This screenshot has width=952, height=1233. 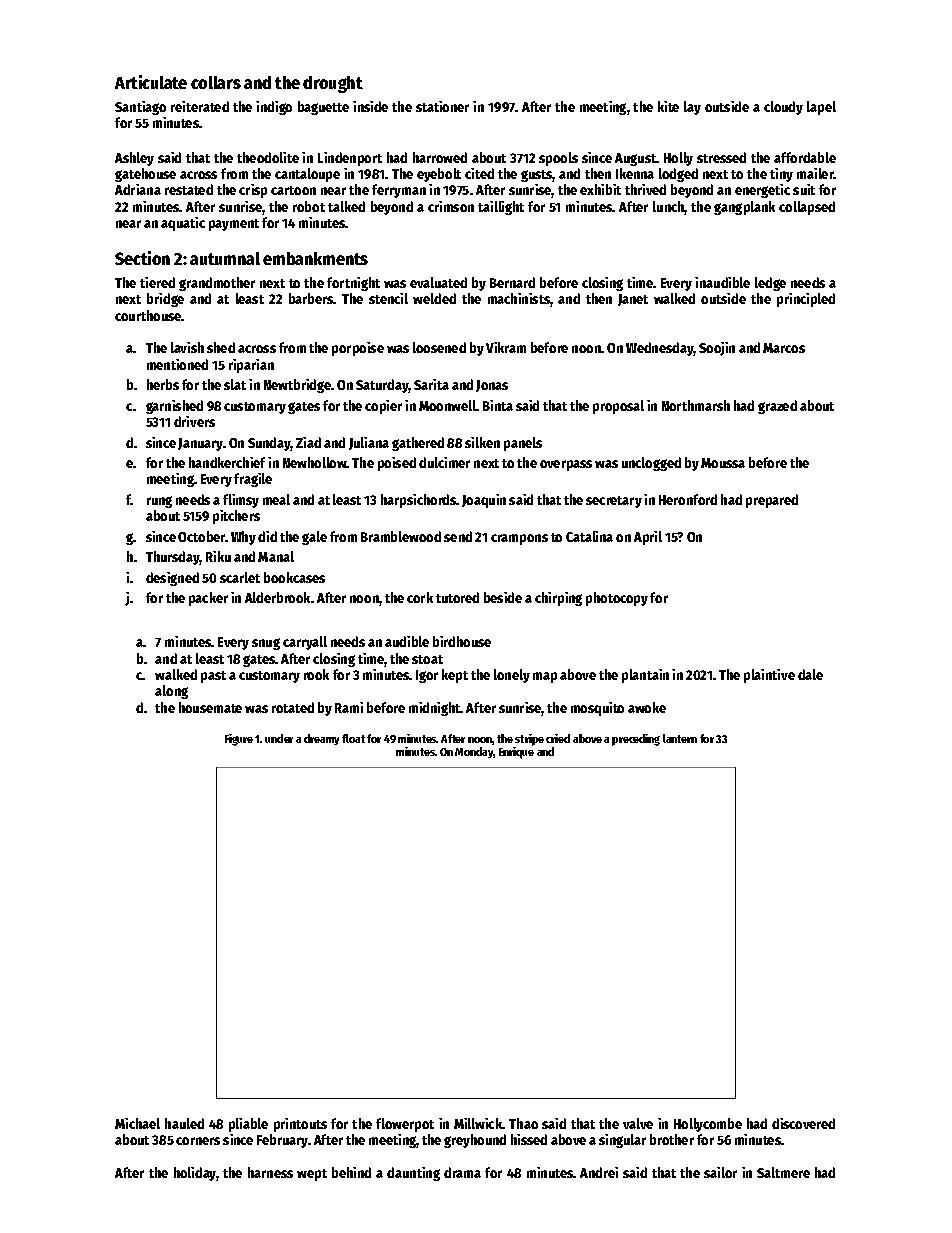 What do you see at coordinates (405, 1125) in the screenshot?
I see `flowerpot` at bounding box center [405, 1125].
